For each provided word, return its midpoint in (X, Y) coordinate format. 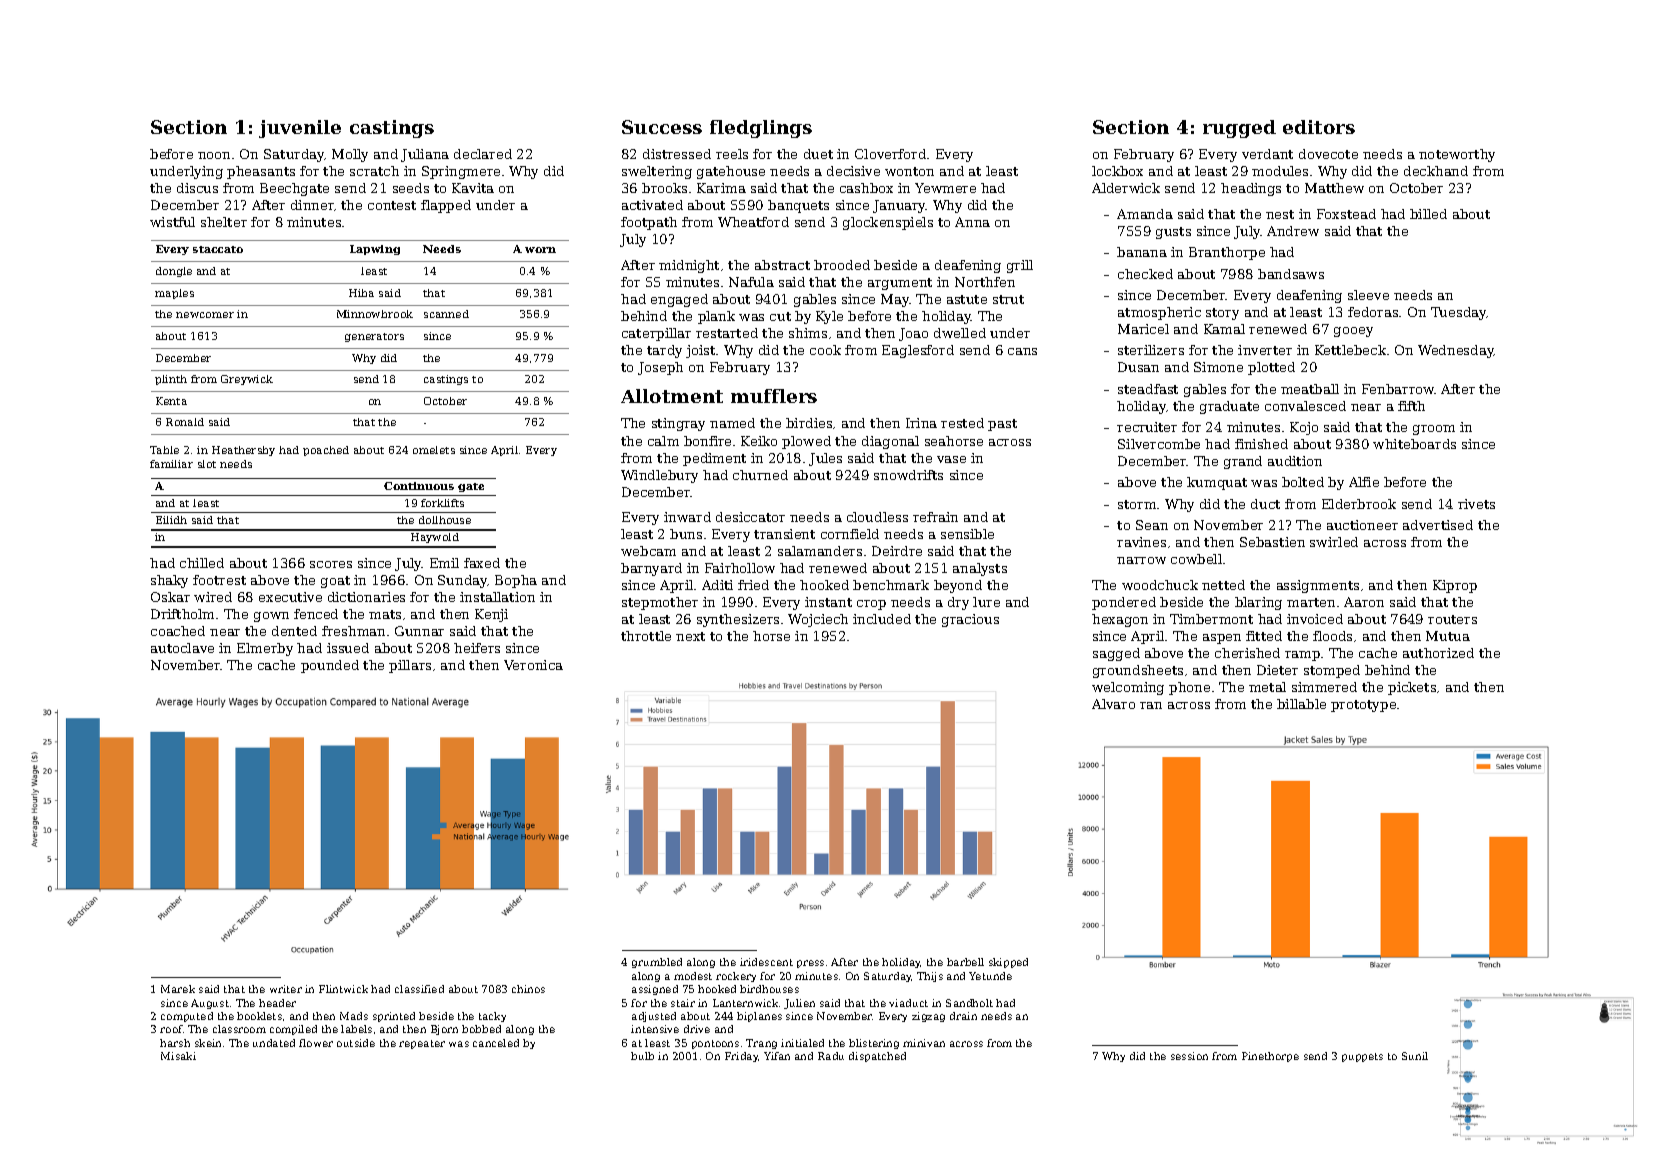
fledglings (761, 129)
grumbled (657, 963)
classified (419, 989)
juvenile (300, 129)
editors (1319, 127)
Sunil (1415, 1056)
